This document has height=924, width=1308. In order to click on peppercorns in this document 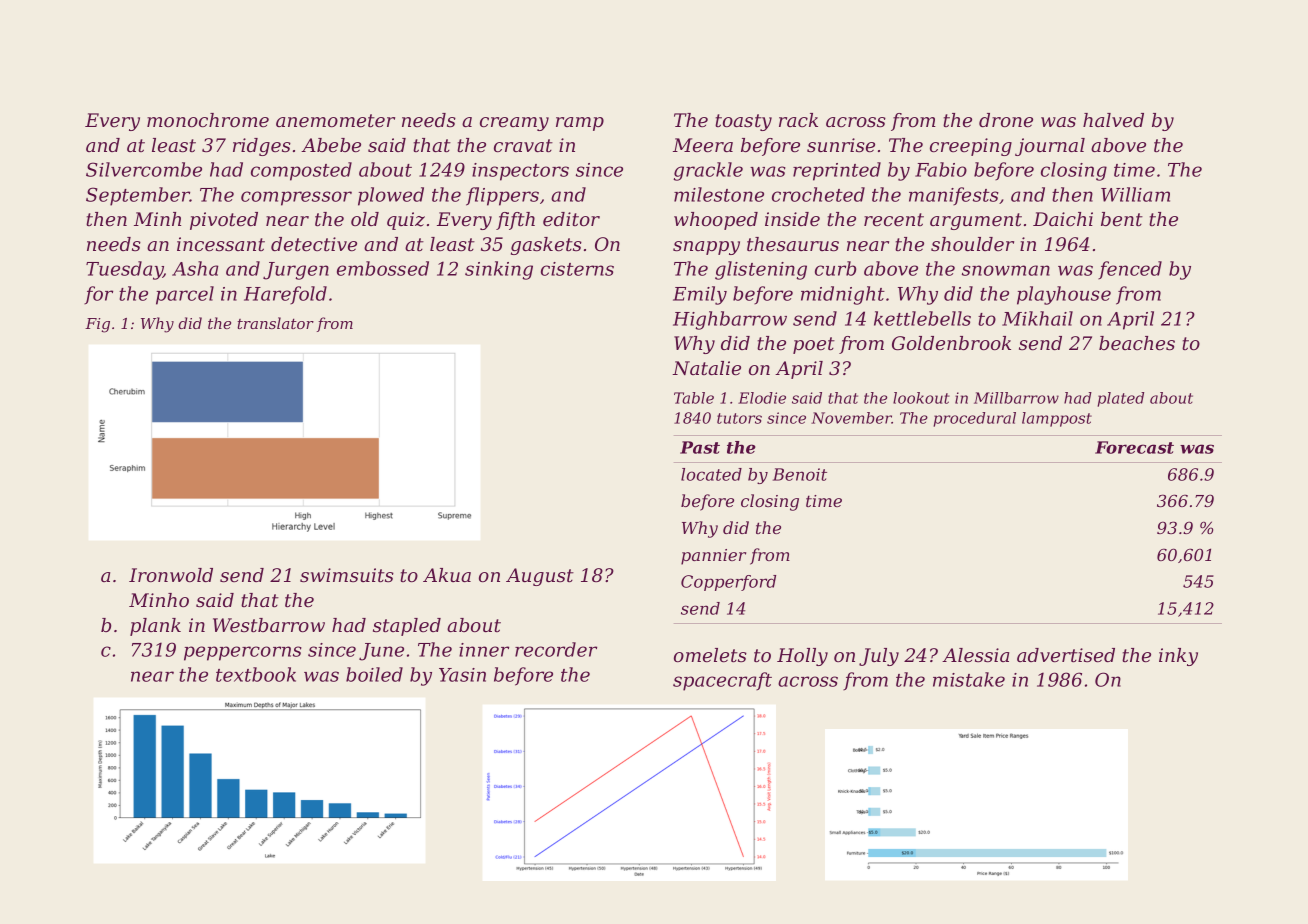, I will do `click(243, 653)`.
